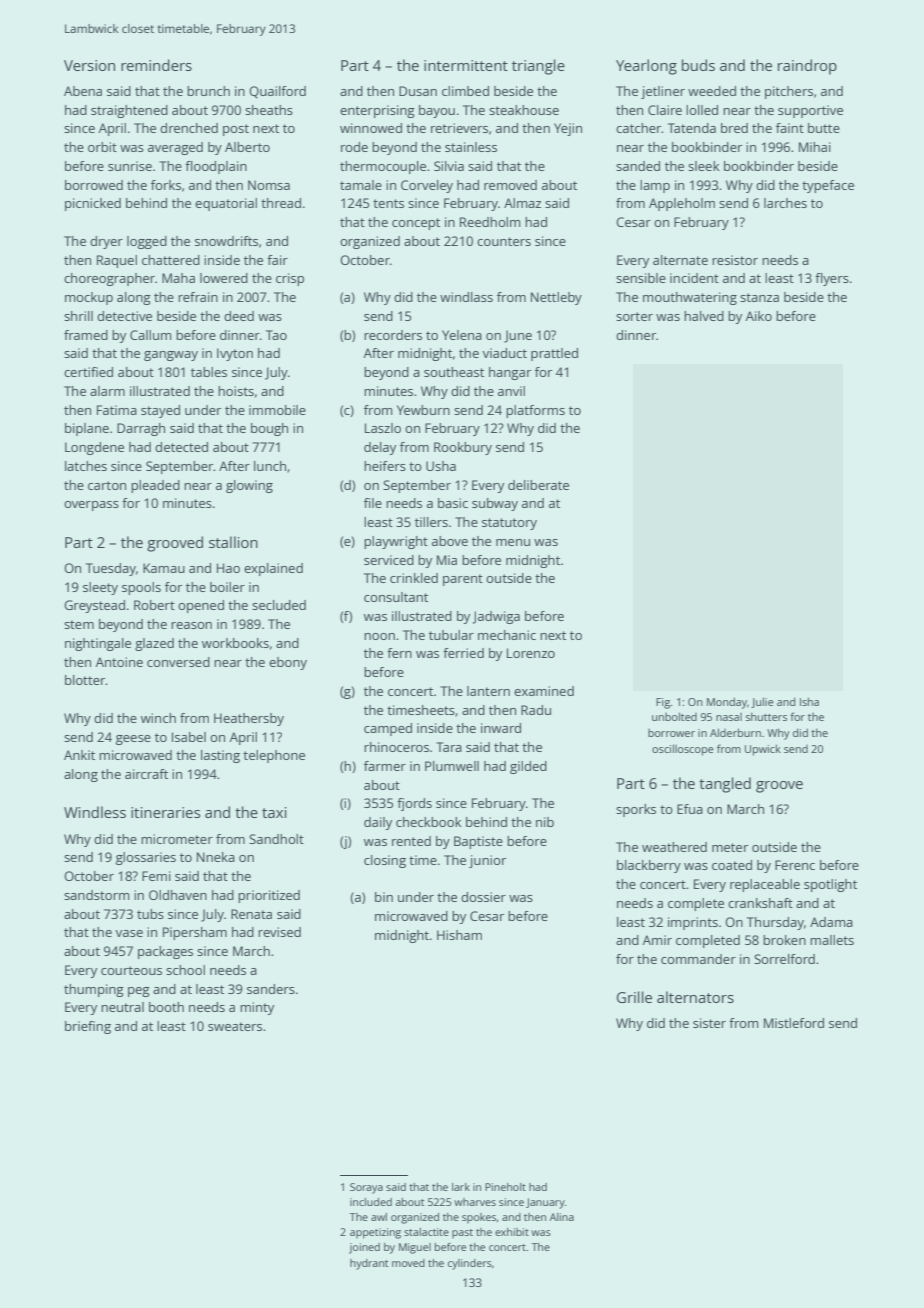 The height and width of the screenshot is (1308, 924). Describe the element at coordinates (807, 67) in the screenshot. I see `raindrop` at that location.
